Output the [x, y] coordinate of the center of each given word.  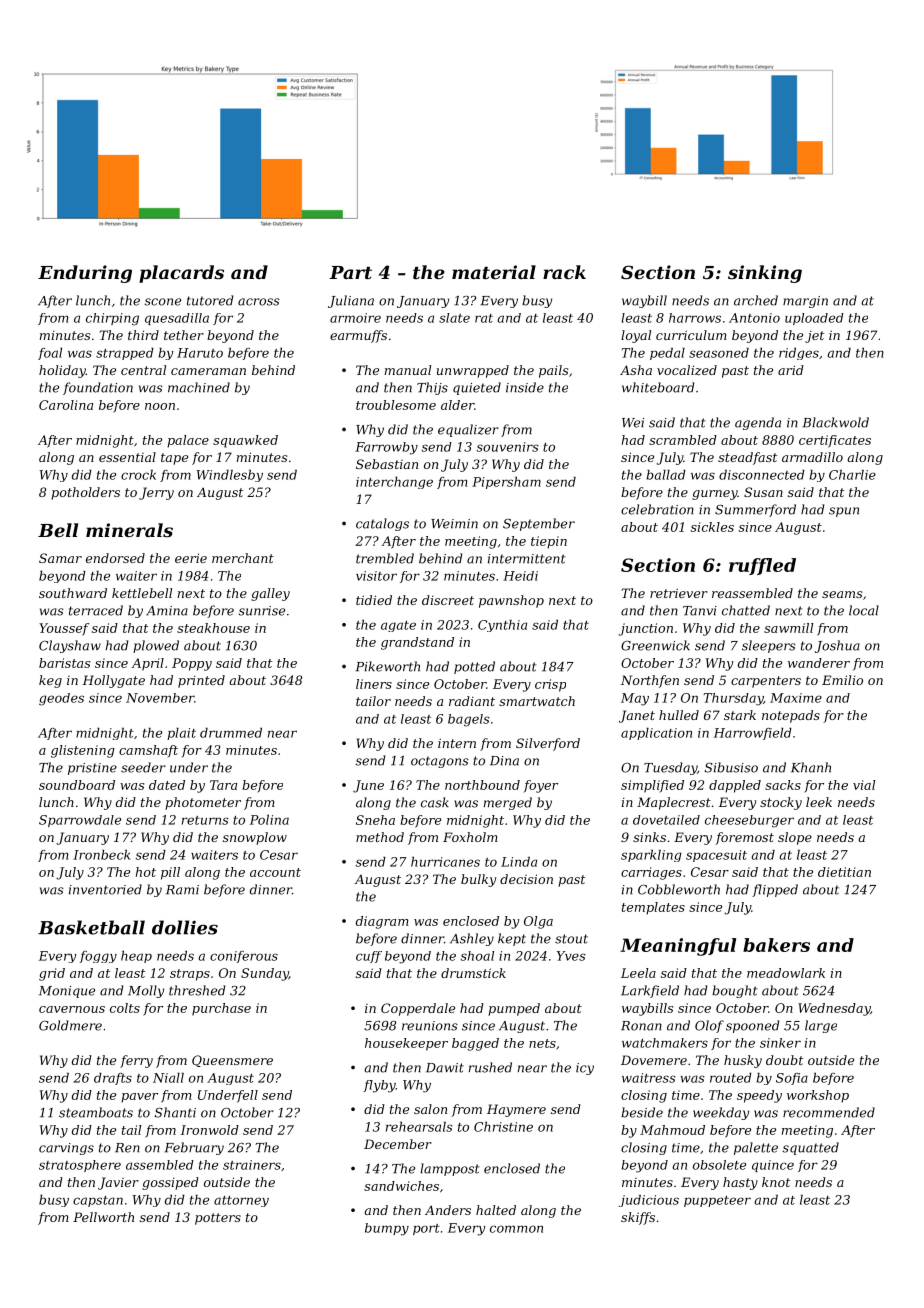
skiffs [638, 1218]
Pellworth [103, 1217]
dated [167, 785]
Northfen [650, 681]
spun [844, 512]
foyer [541, 786]
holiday [62, 371]
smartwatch [537, 701]
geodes [61, 699]
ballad [666, 475]
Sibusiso [731, 767]
